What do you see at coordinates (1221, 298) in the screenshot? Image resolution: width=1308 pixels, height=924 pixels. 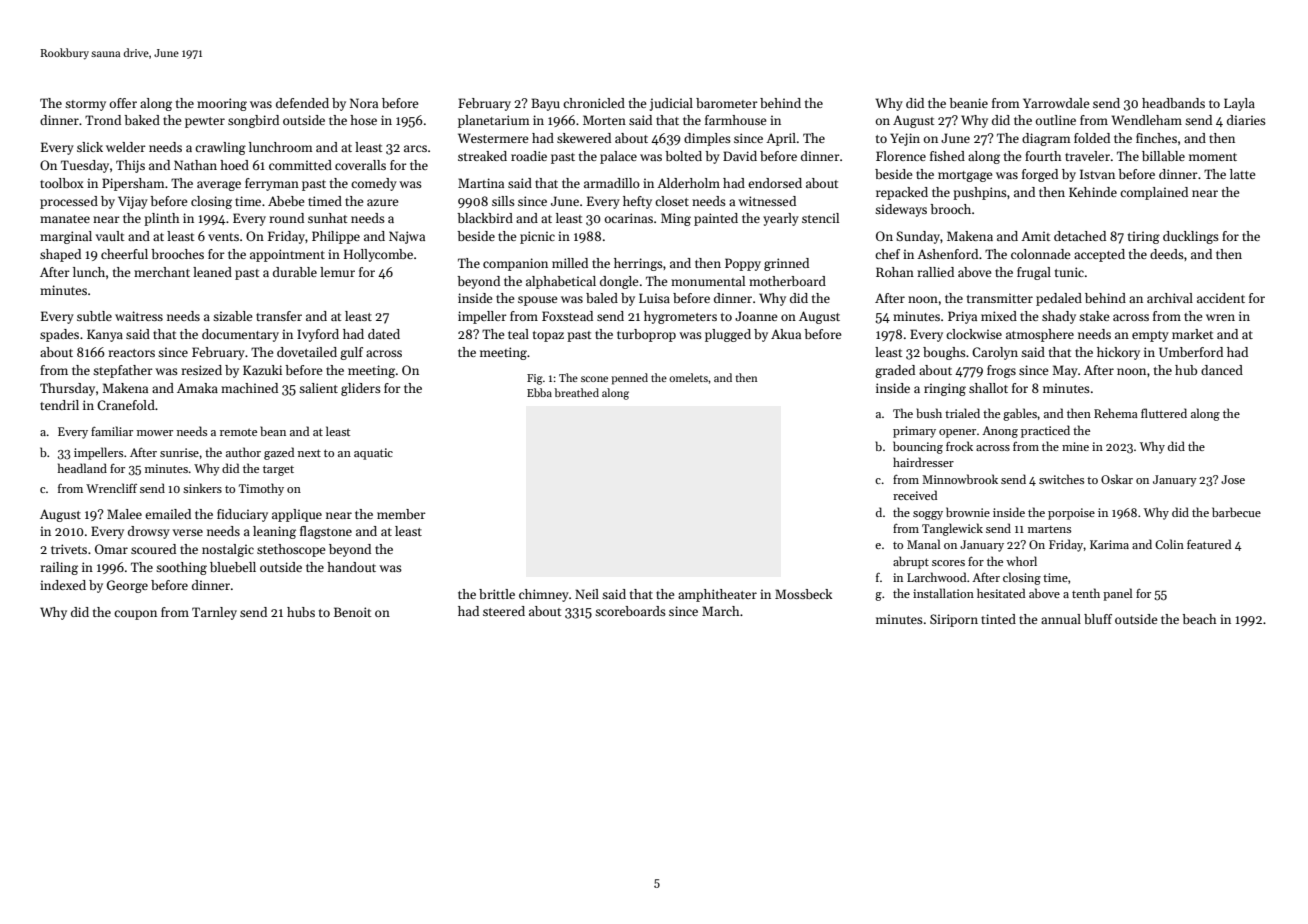 I see `accident` at bounding box center [1221, 298].
